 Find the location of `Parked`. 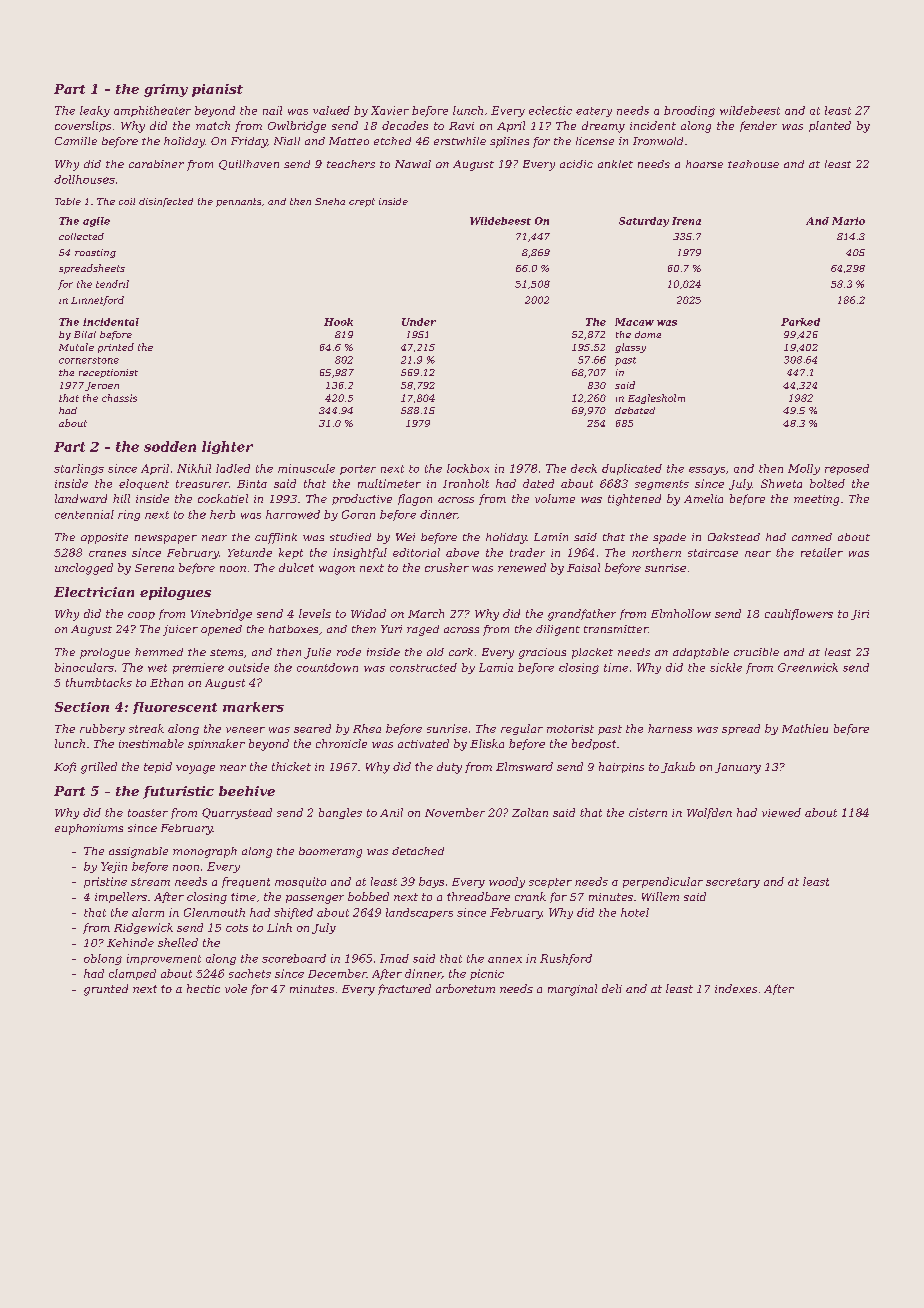

Parked is located at coordinates (800, 322).
